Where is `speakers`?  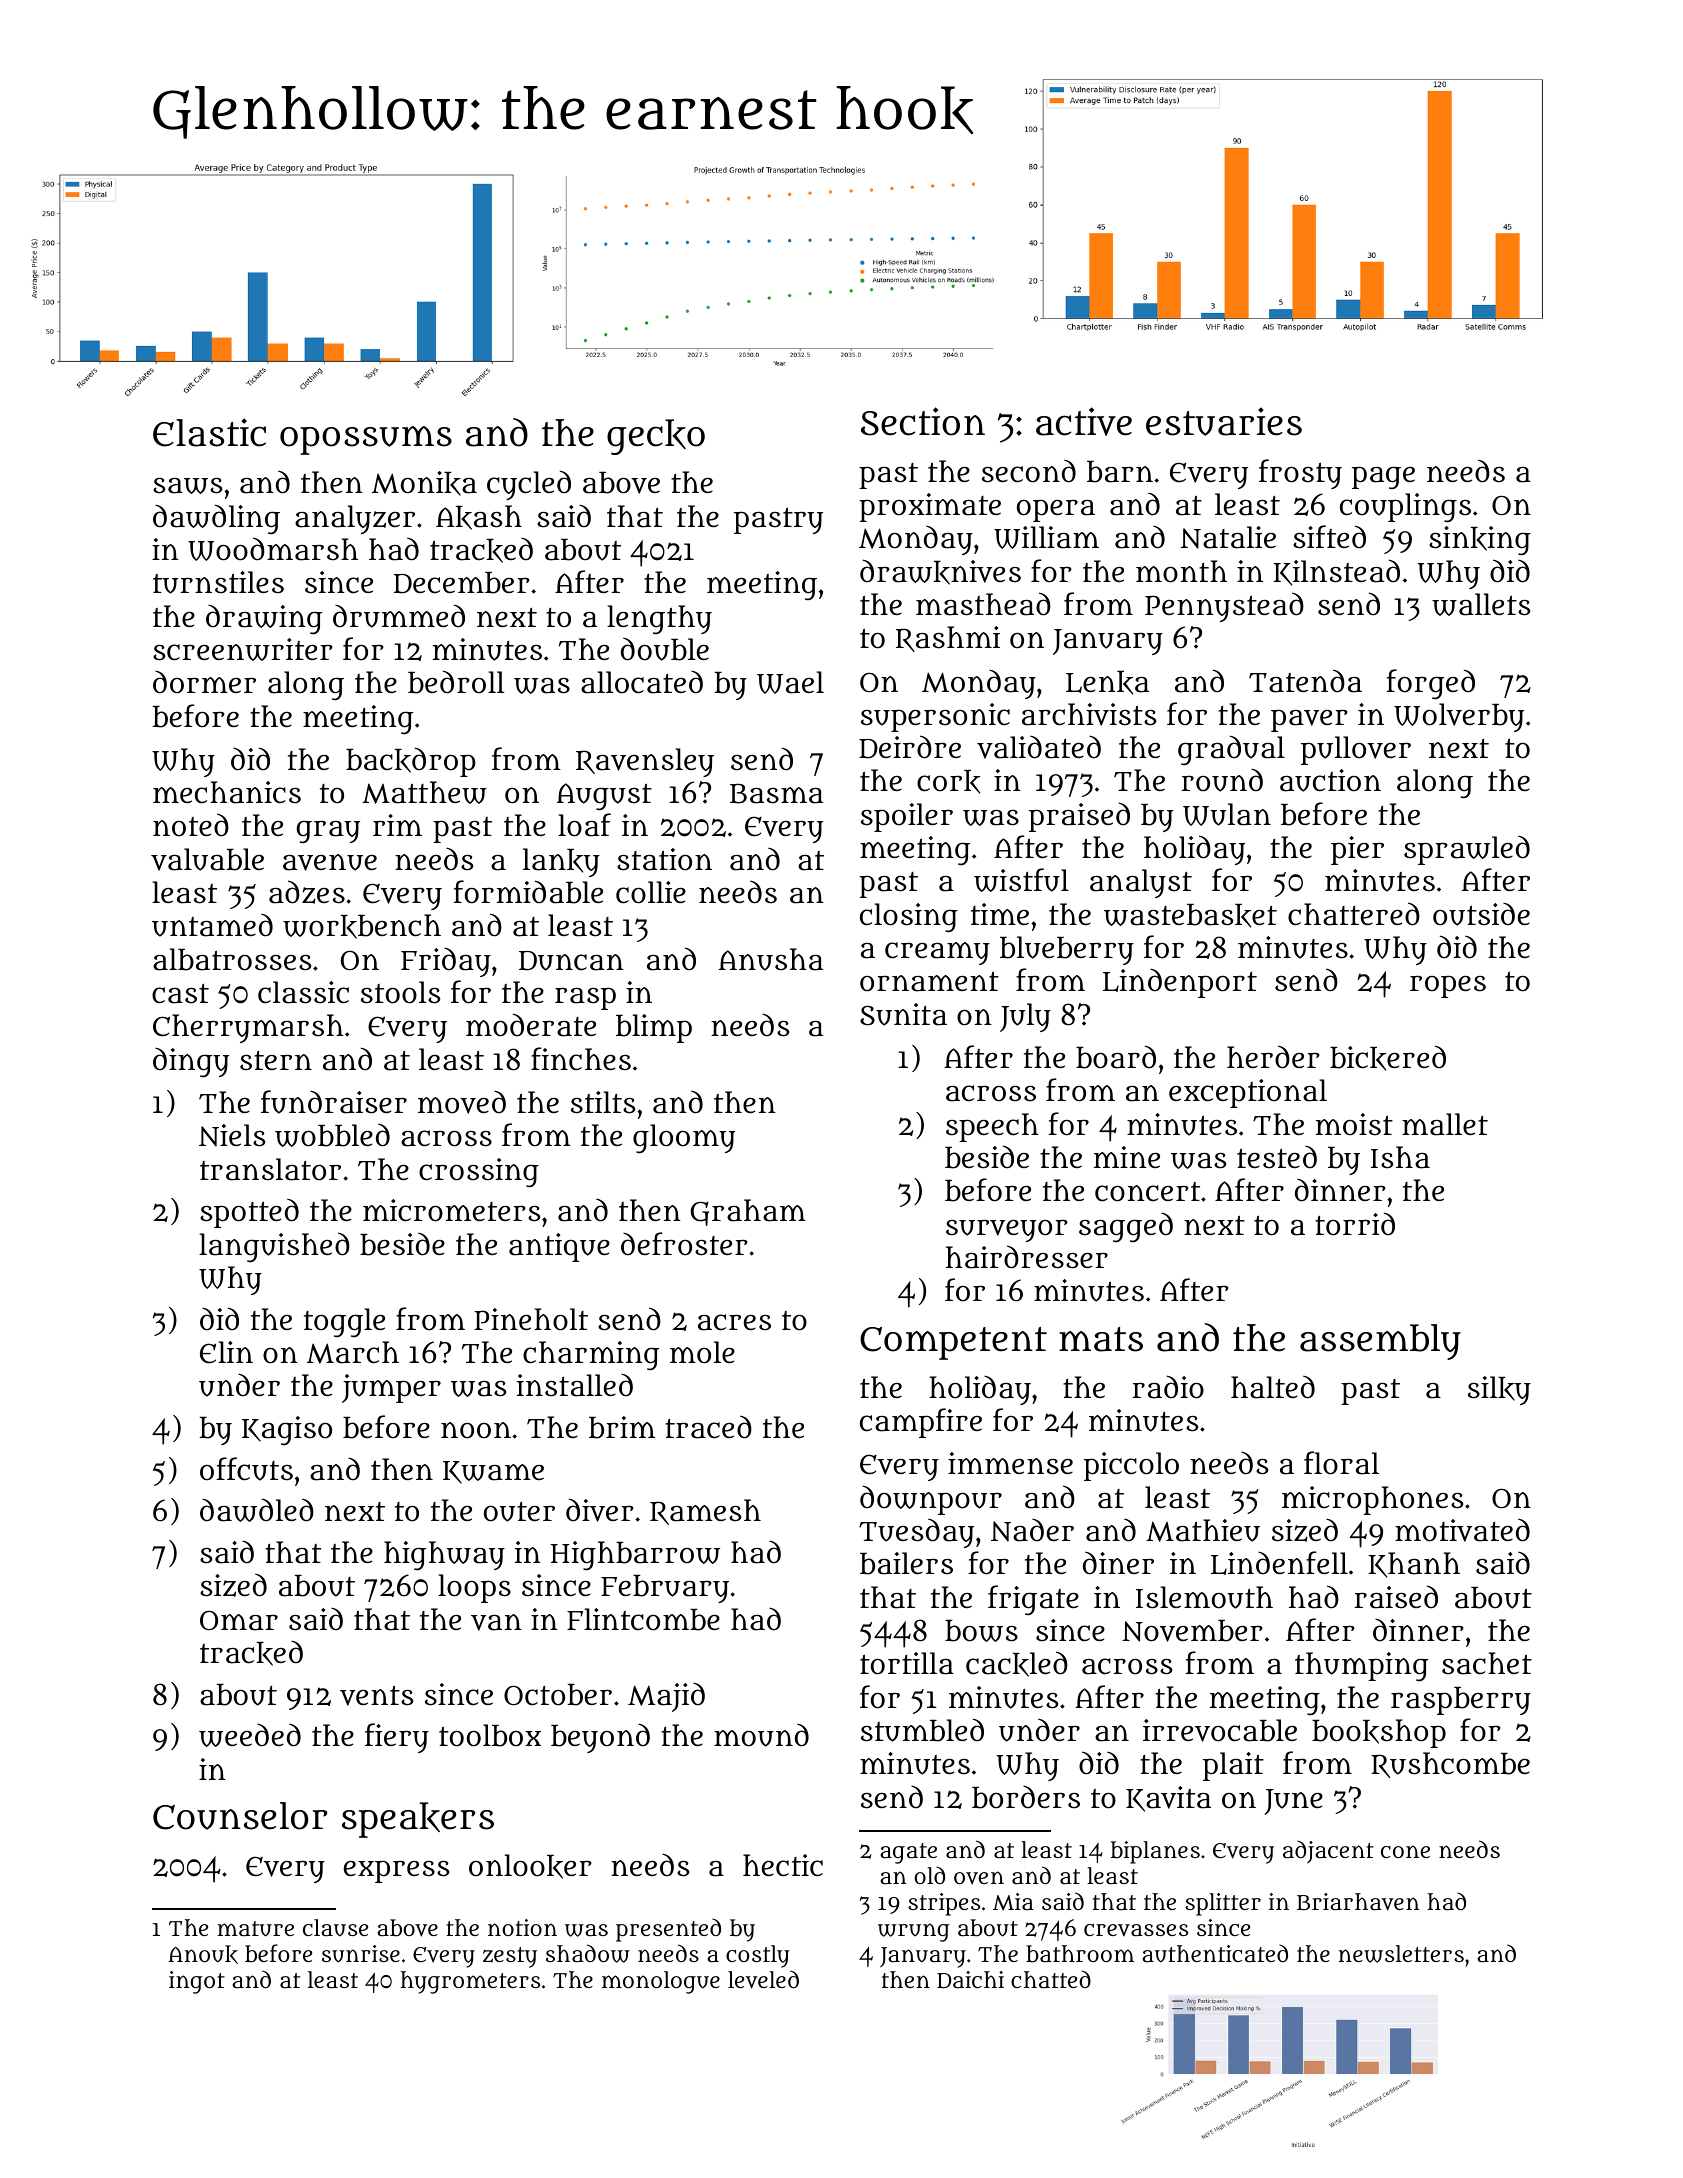
speakers is located at coordinates (418, 1820).
